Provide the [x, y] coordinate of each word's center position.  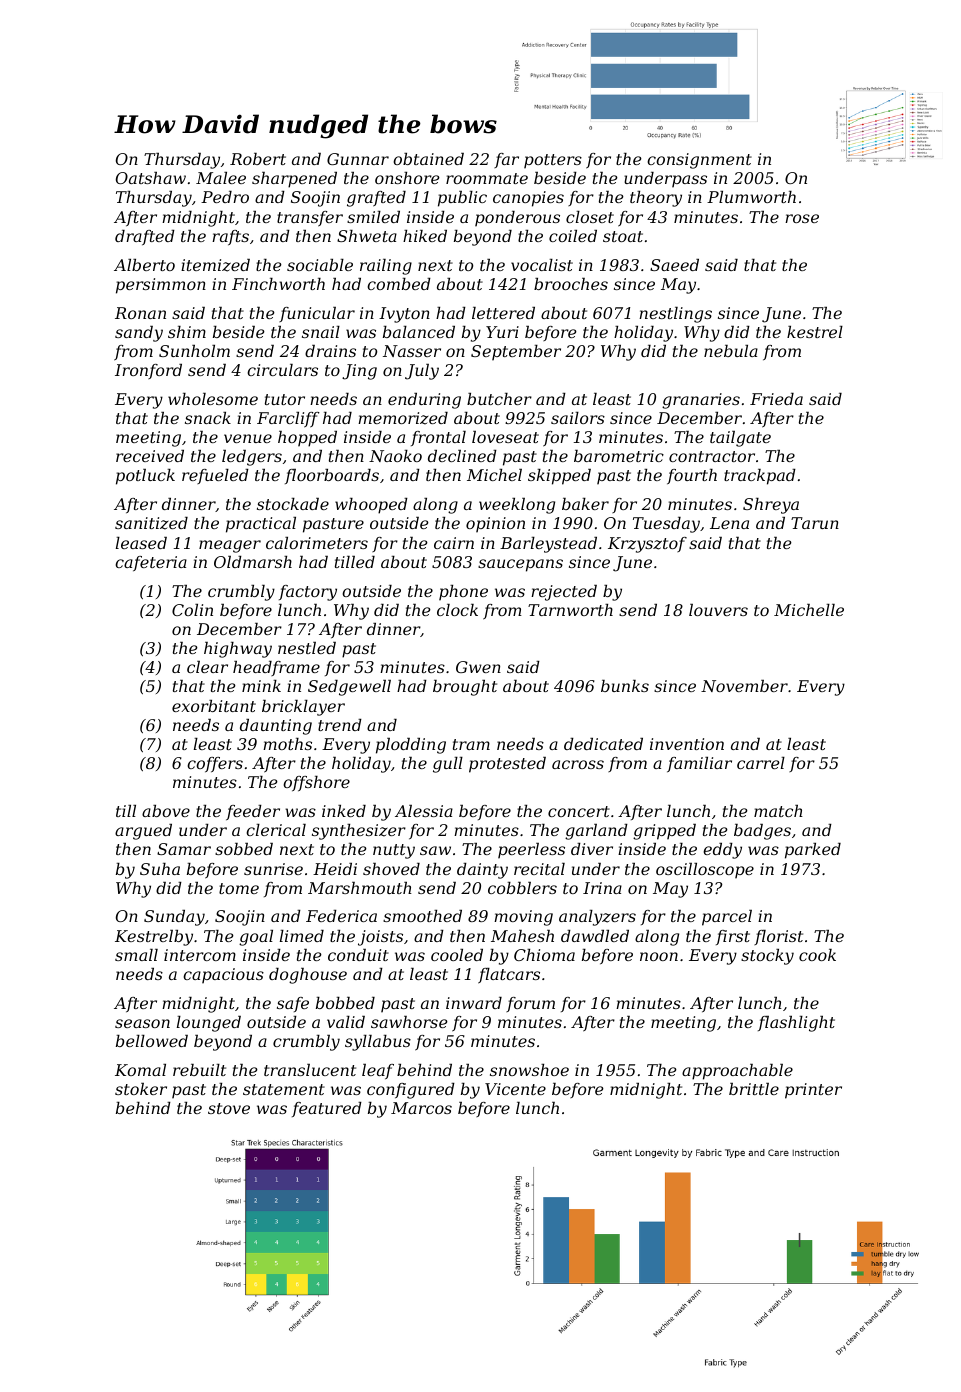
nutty [394, 851]
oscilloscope [705, 871]
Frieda [776, 399]
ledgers [252, 458]
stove [229, 1108]
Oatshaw [151, 178]
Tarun [815, 523]
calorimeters [317, 543]
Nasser [412, 351]
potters [553, 161]
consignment [699, 161]
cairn [454, 543]
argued [143, 832]
